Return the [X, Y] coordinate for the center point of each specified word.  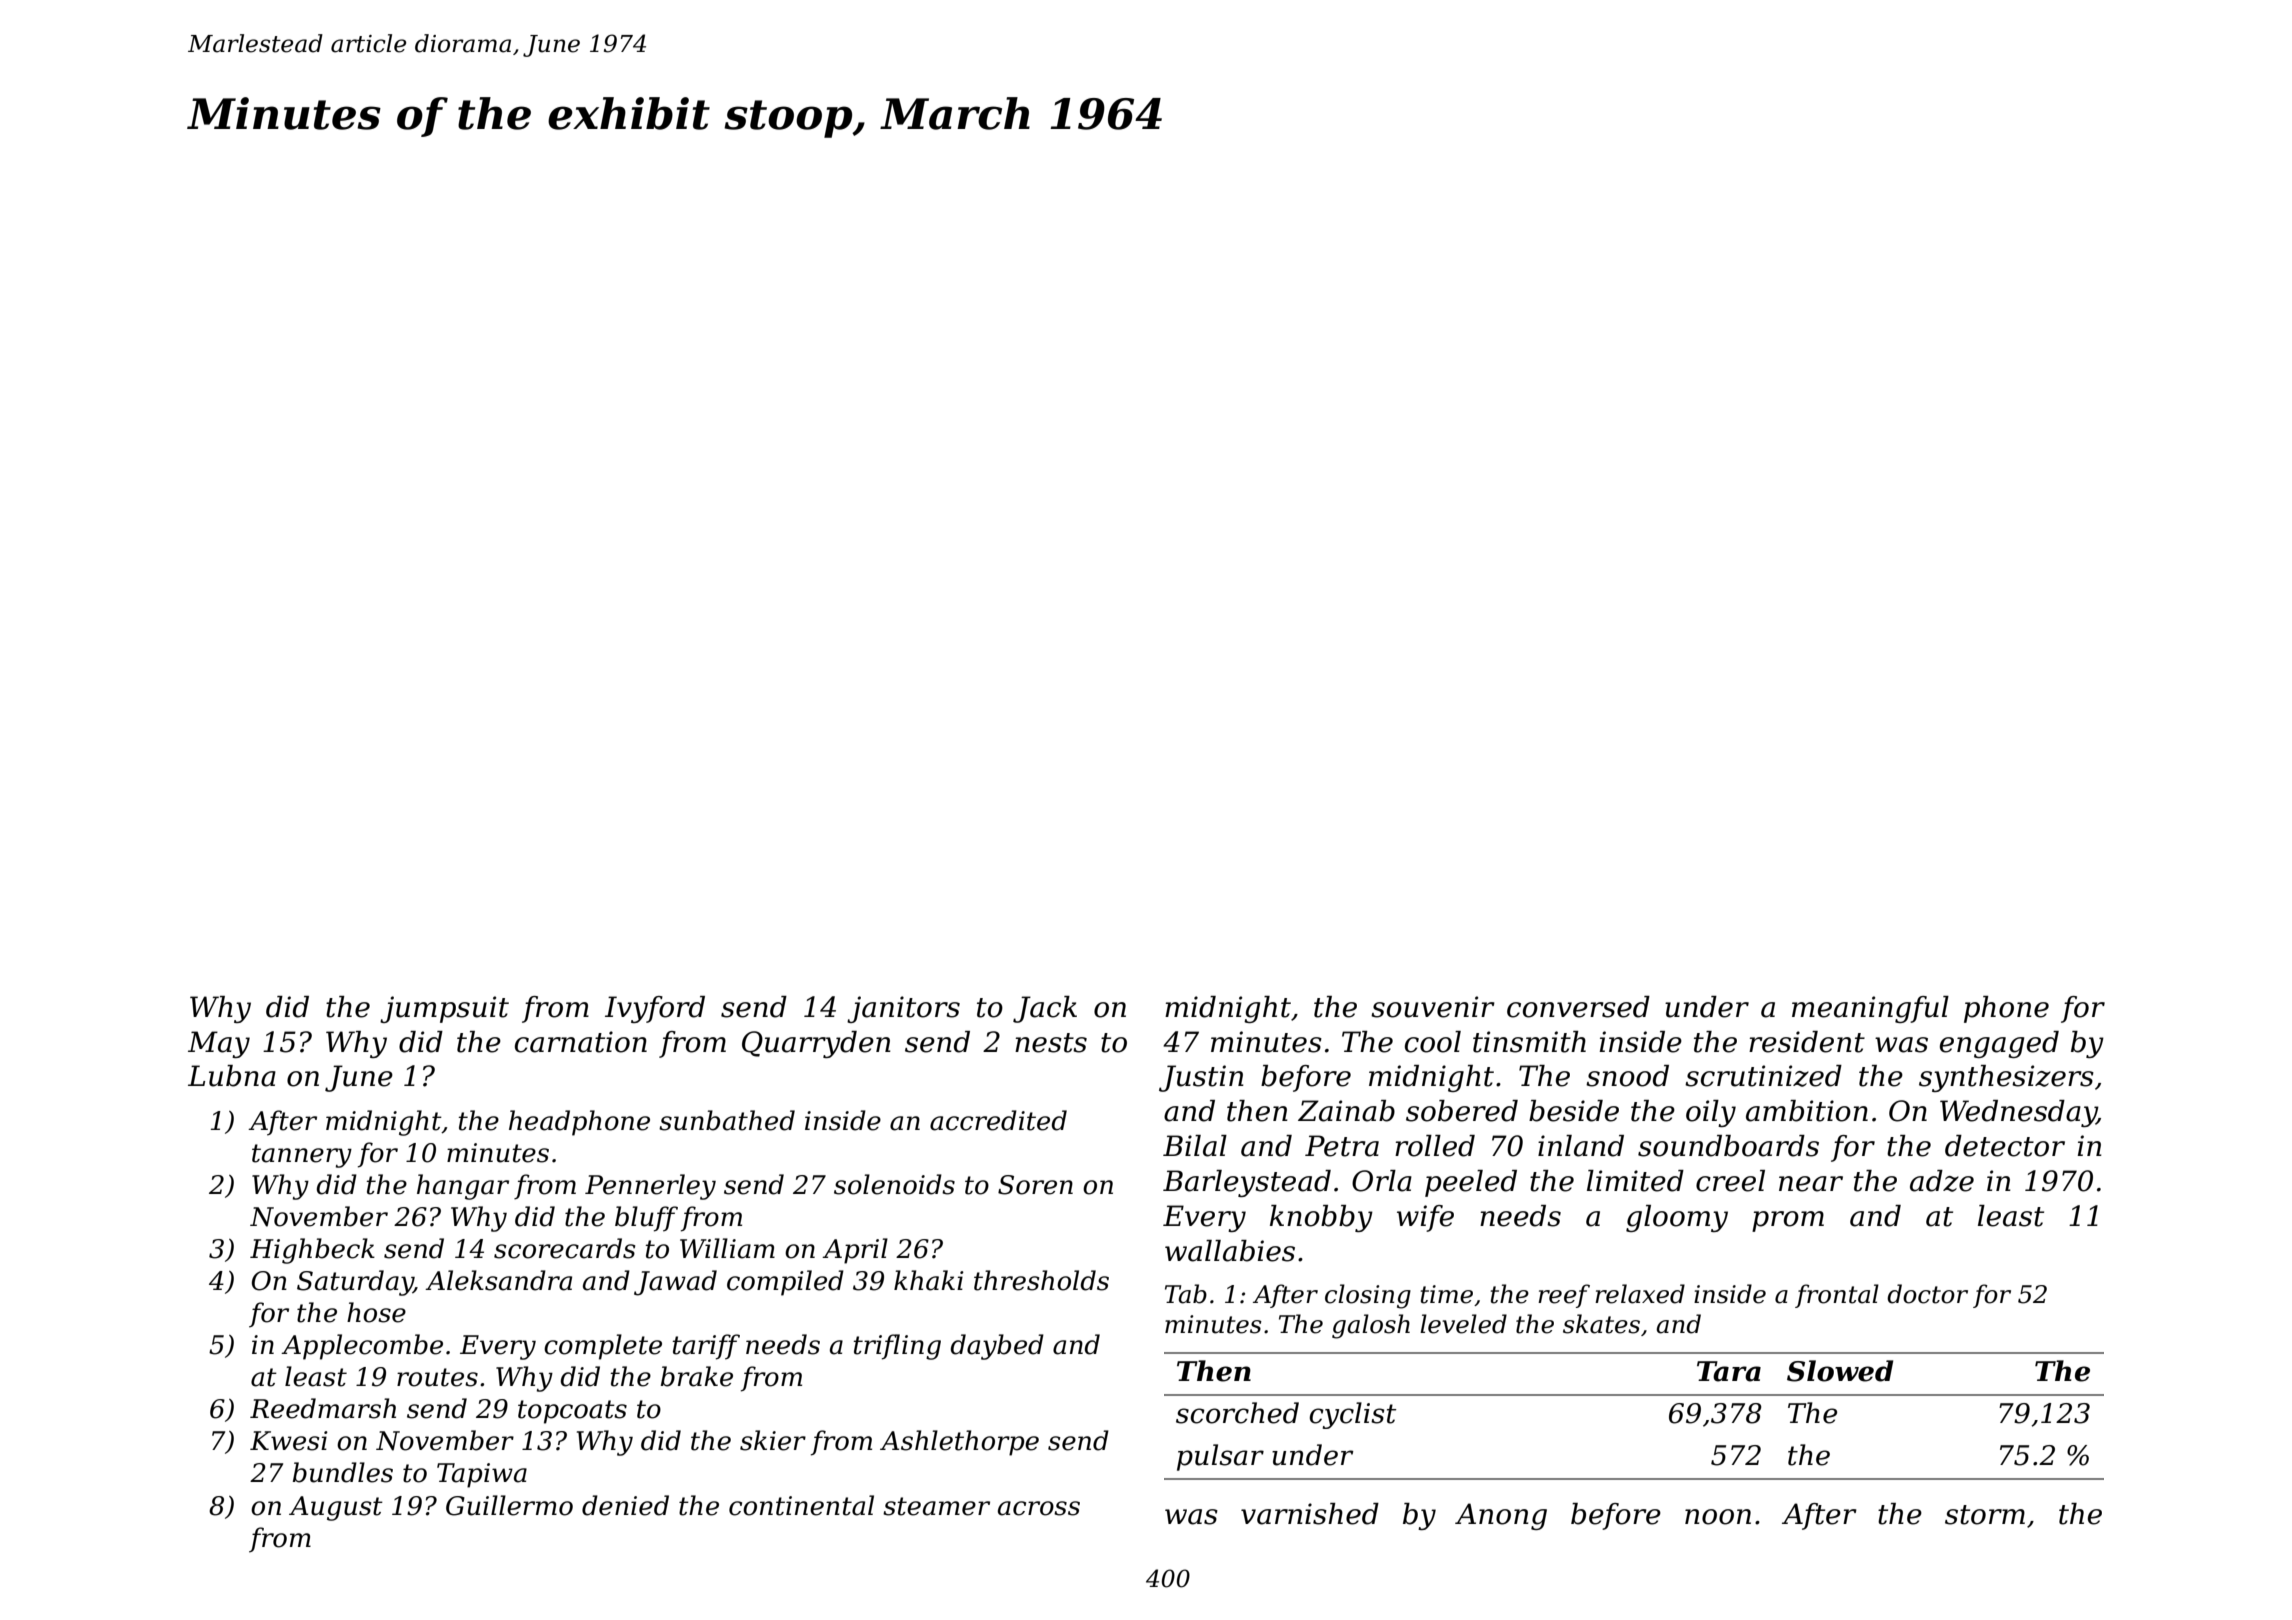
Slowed [1840, 1371]
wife [1425, 1218]
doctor [1927, 1294]
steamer [936, 1506]
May [219, 1044]
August [336, 1508]
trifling [897, 1347]
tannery [302, 1156]
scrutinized [1763, 1076]
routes [437, 1377]
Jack [1045, 1009]
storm [1985, 1515]
